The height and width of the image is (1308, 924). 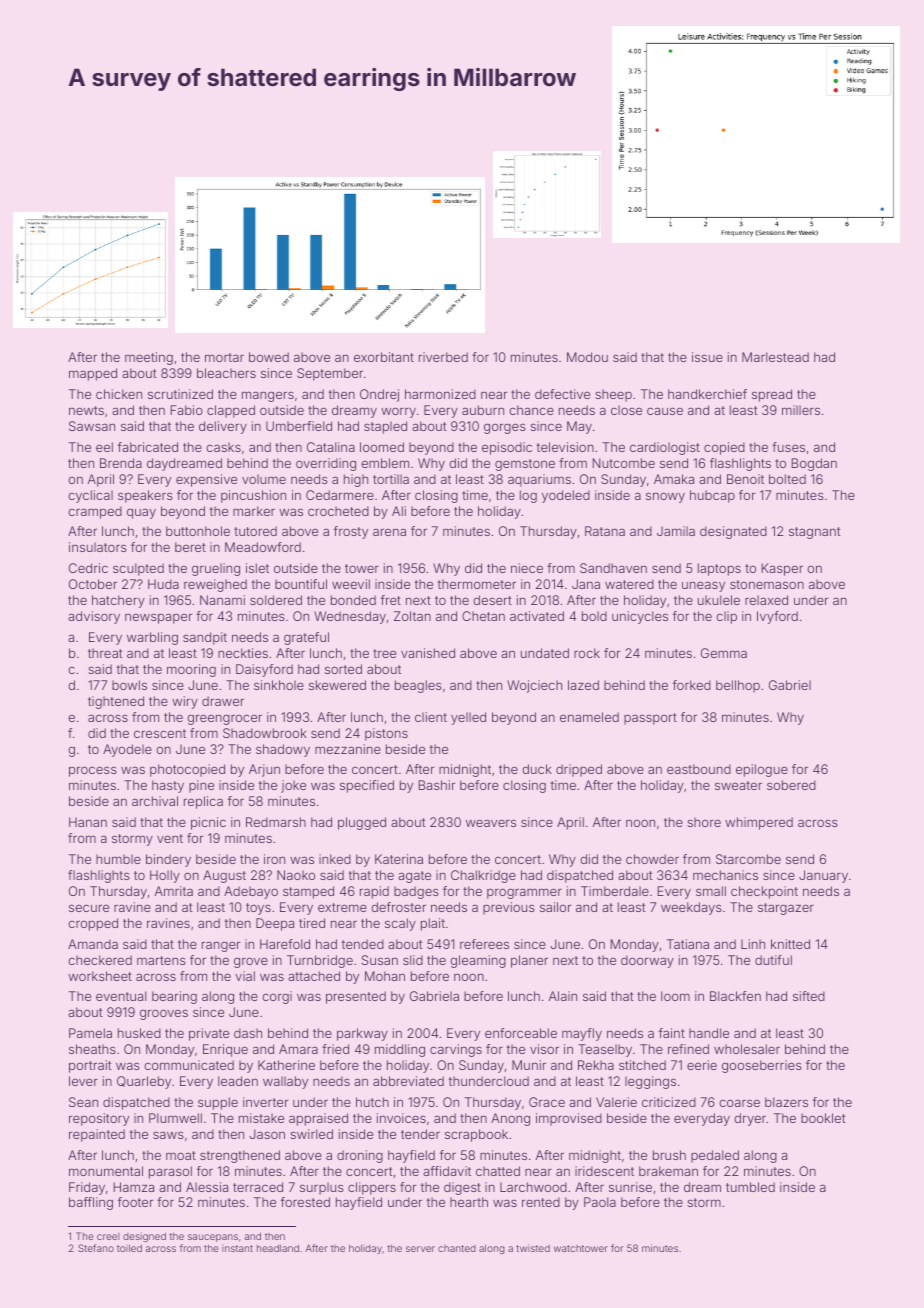 What do you see at coordinates (555, 907) in the image?
I see `sailor` at bounding box center [555, 907].
